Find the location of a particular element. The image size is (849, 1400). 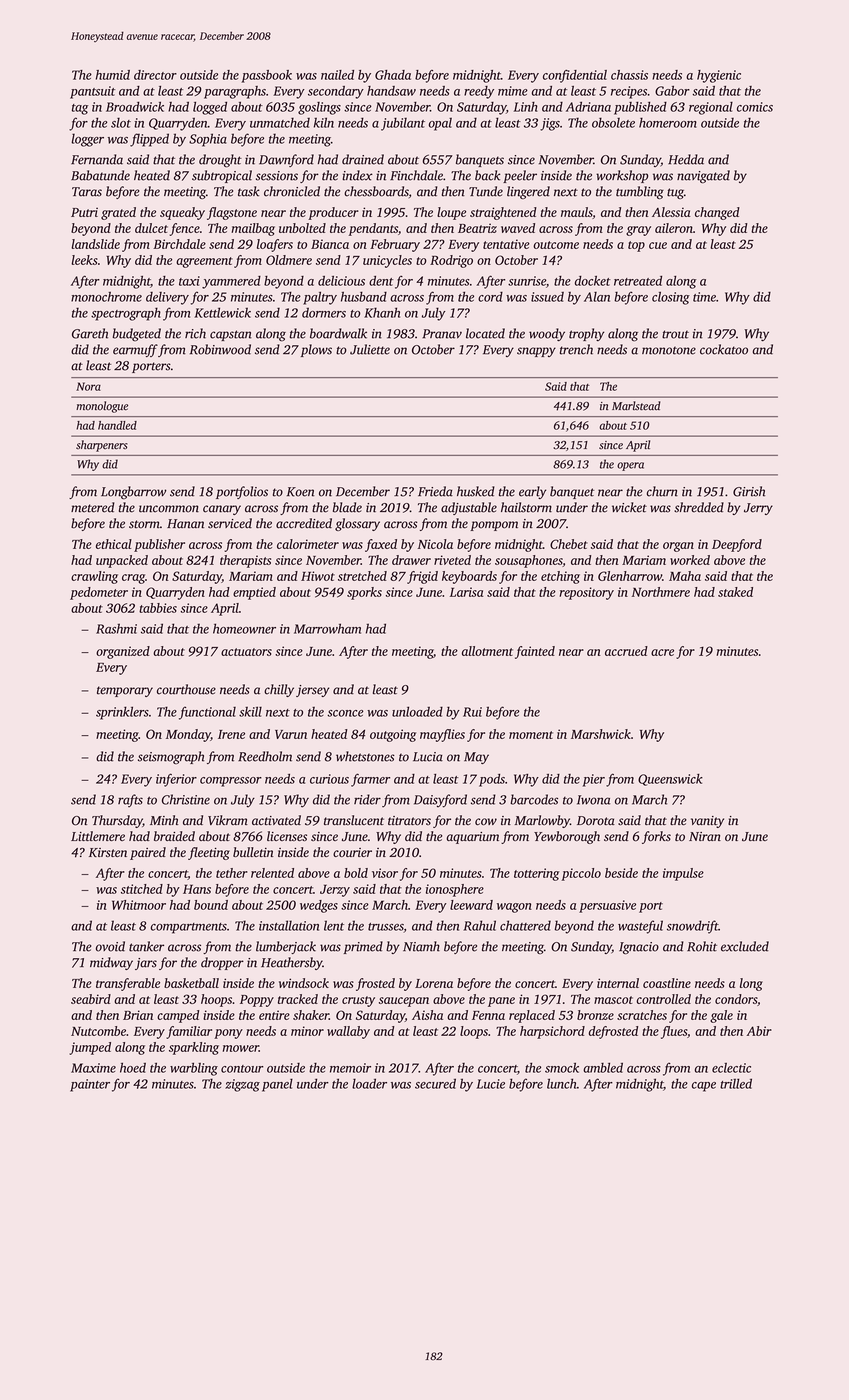

Brian is located at coordinates (138, 1015).
